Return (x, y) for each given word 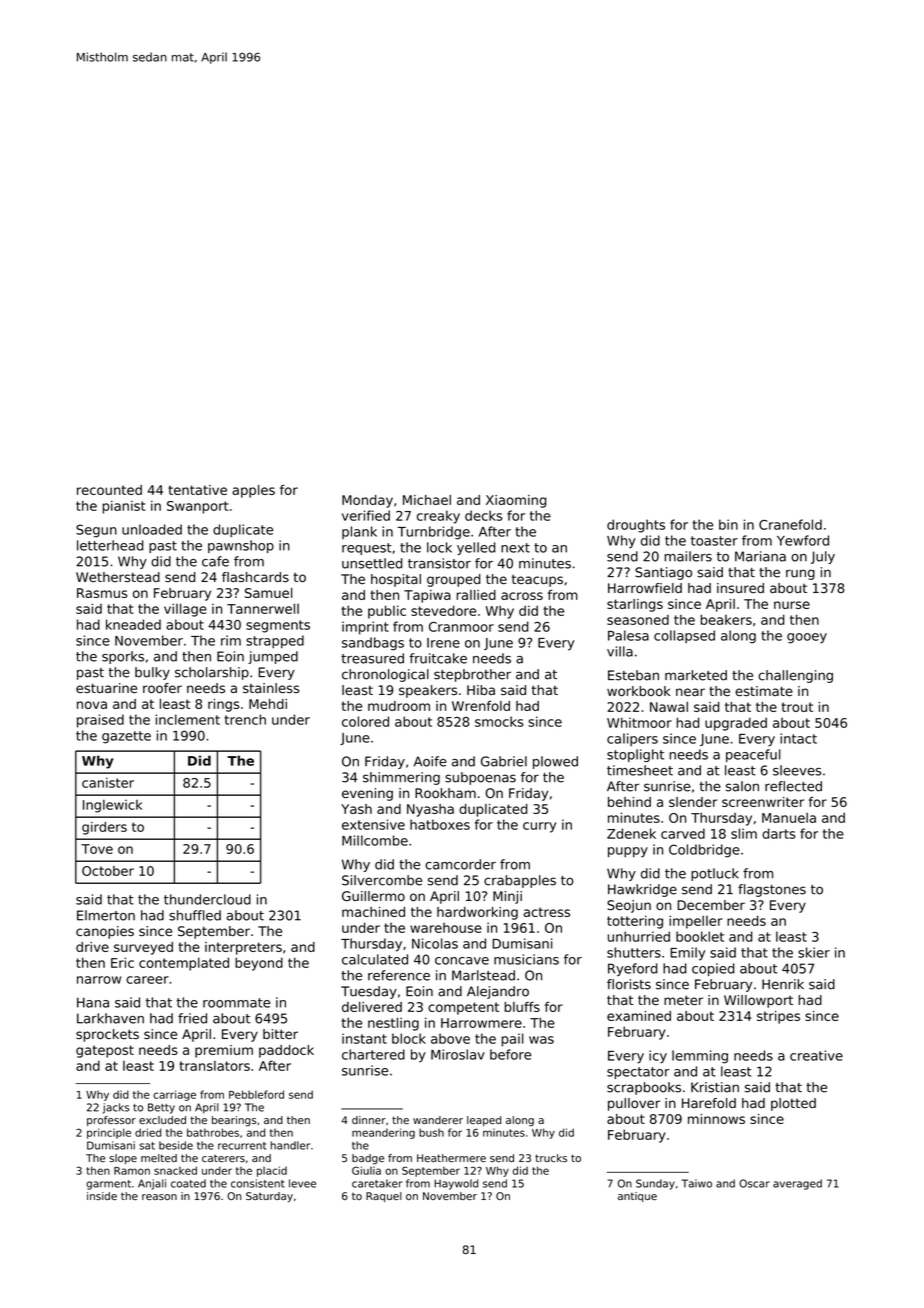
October (108, 871)
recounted (109, 490)
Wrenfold (481, 706)
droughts (636, 526)
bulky (152, 673)
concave (462, 961)
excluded (162, 1120)
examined (639, 1016)
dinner (369, 1120)
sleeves (797, 770)
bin (728, 524)
